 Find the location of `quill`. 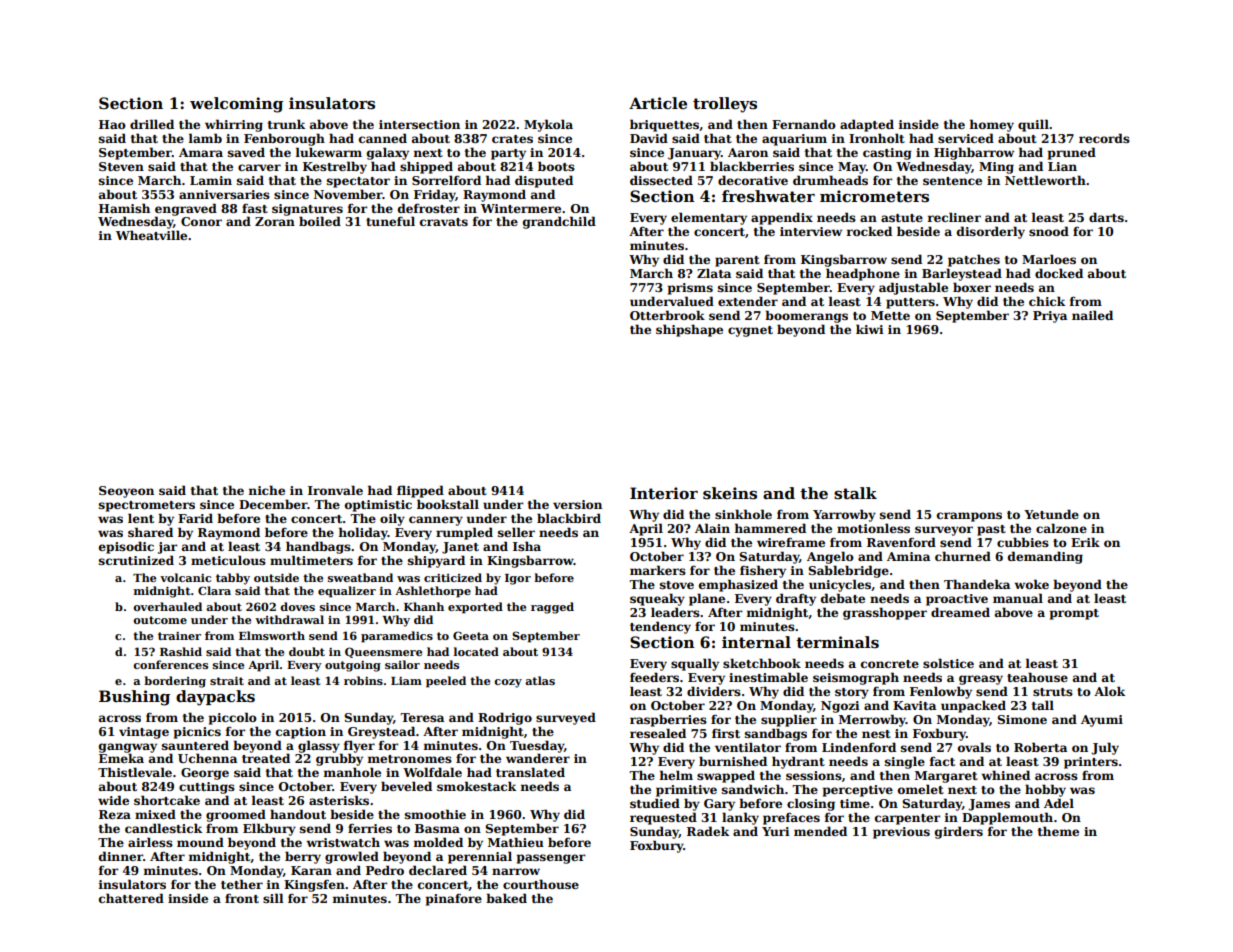

quill is located at coordinates (1033, 125).
